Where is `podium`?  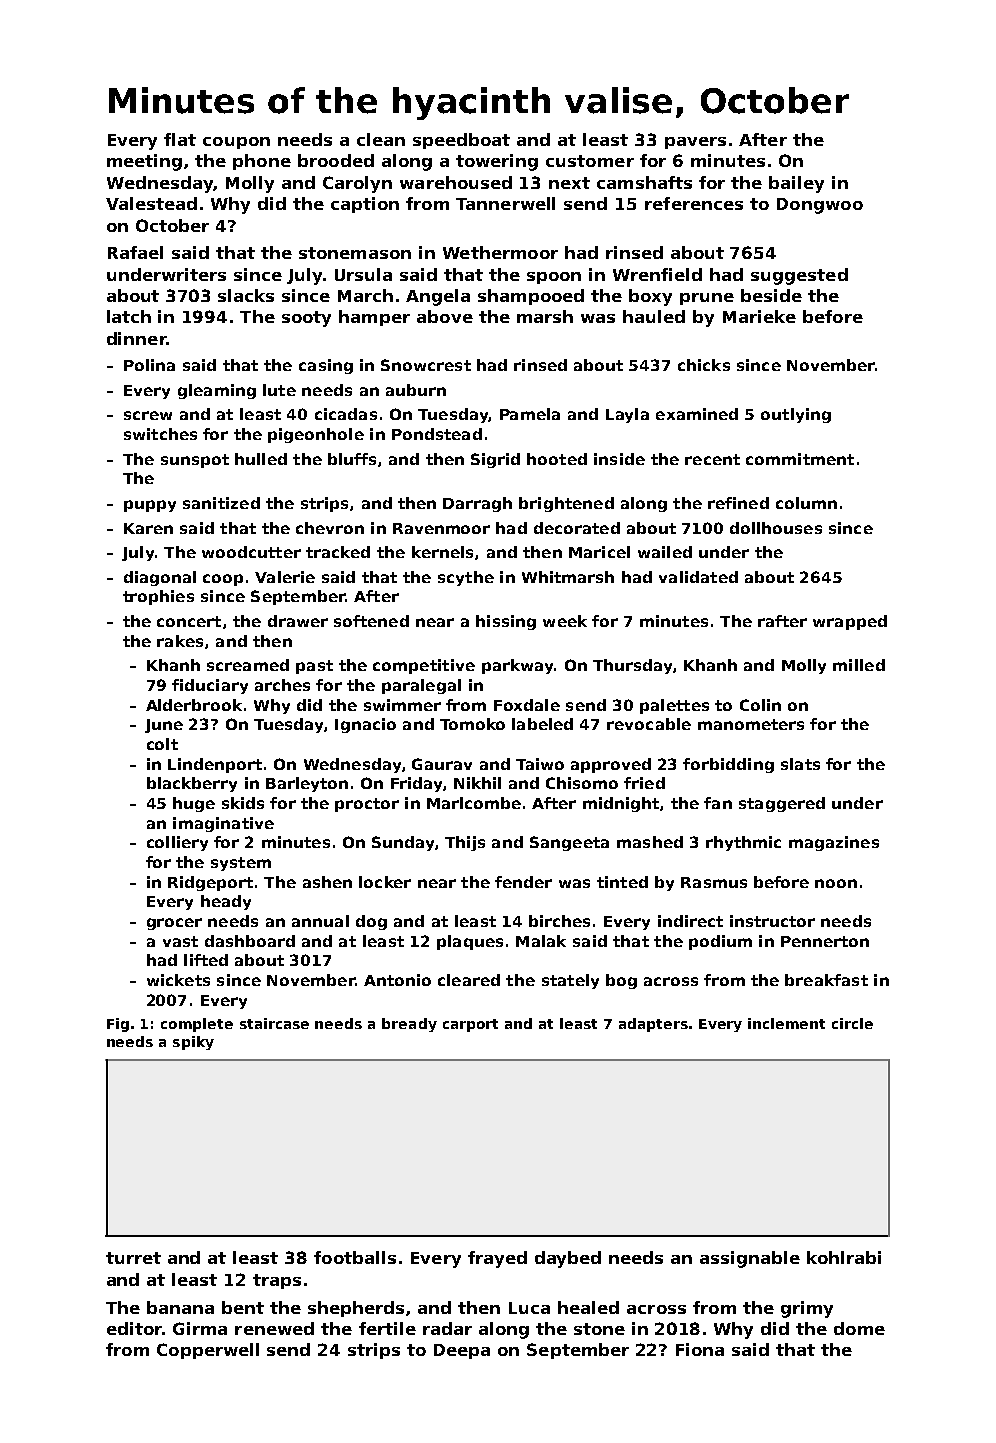 podium is located at coordinates (720, 942).
